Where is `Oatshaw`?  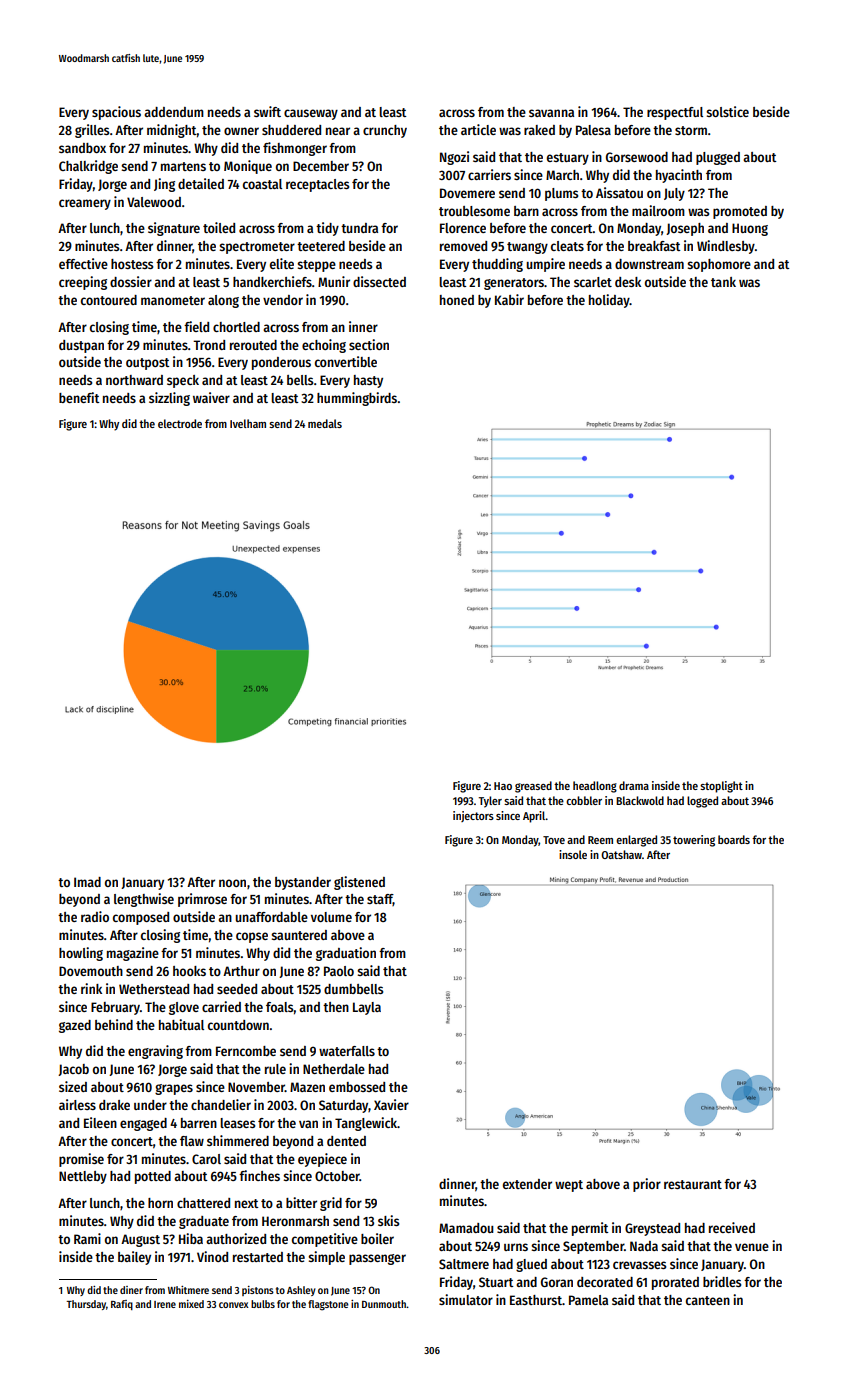
Oatshaw is located at coordinates (621, 854).
